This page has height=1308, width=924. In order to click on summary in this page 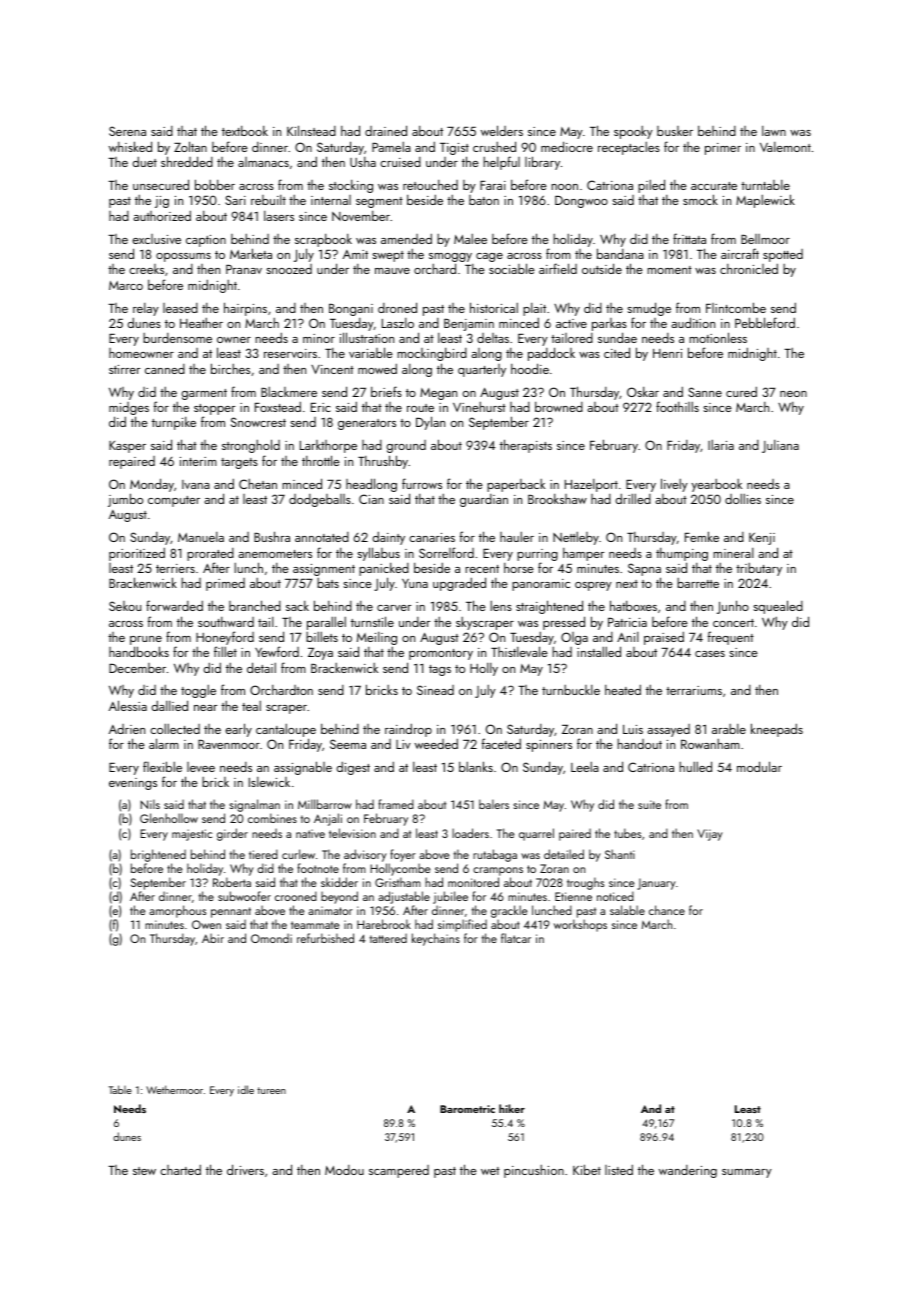, I will do `click(747, 1173)`.
